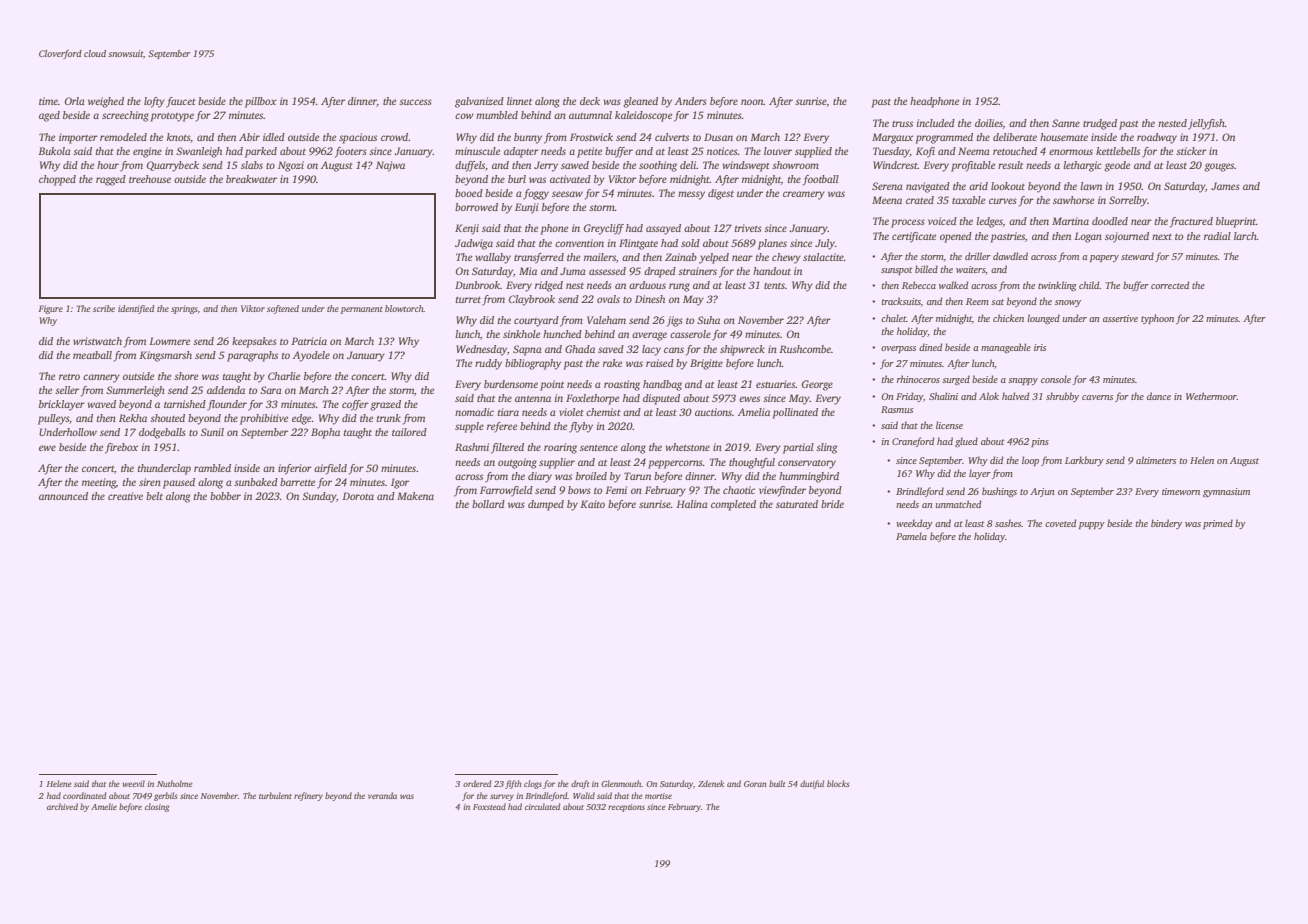 The image size is (1308, 924). What do you see at coordinates (711, 783) in the page?
I see `Zdenek` at bounding box center [711, 783].
